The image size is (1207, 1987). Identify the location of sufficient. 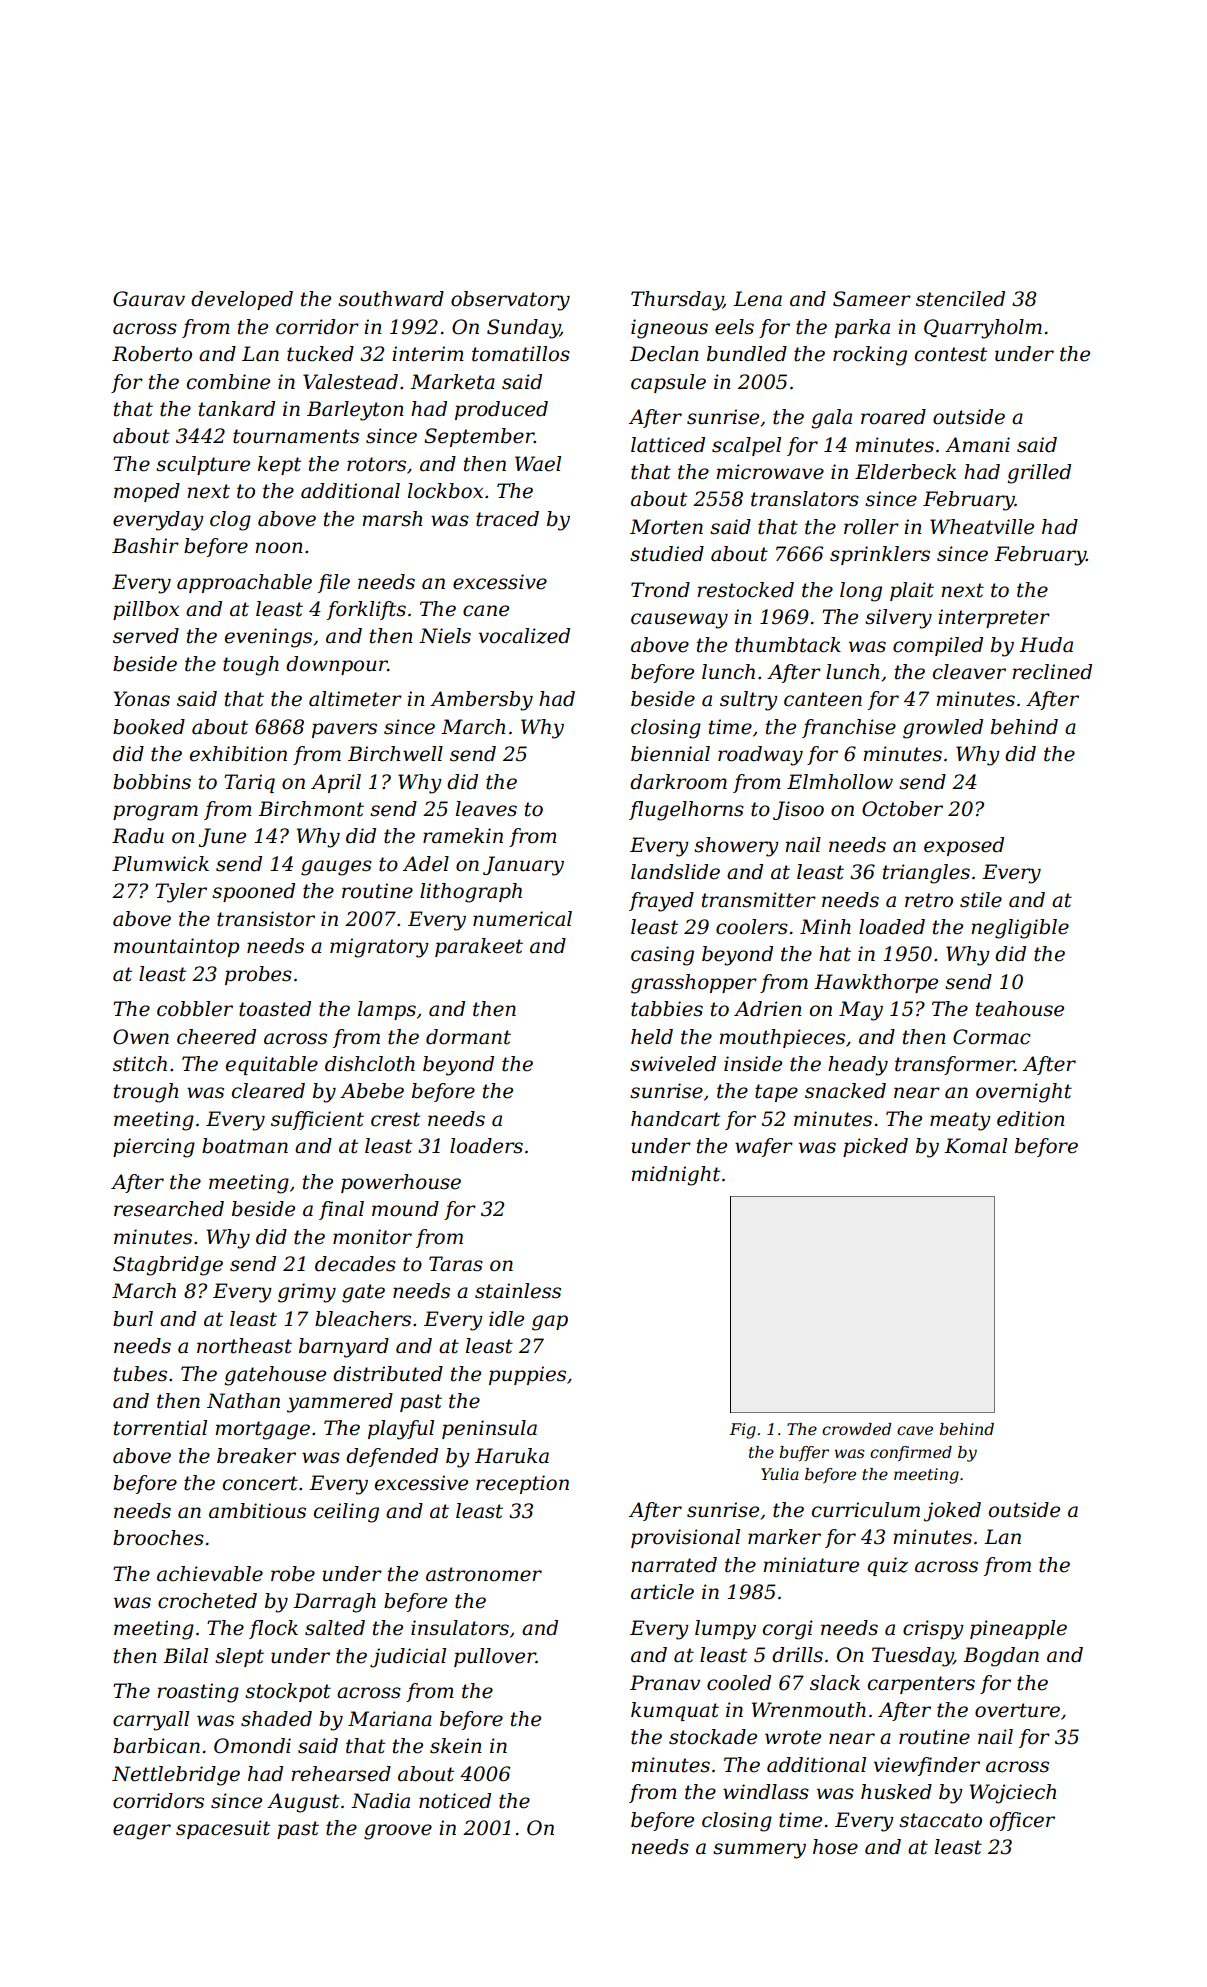
(317, 1120).
